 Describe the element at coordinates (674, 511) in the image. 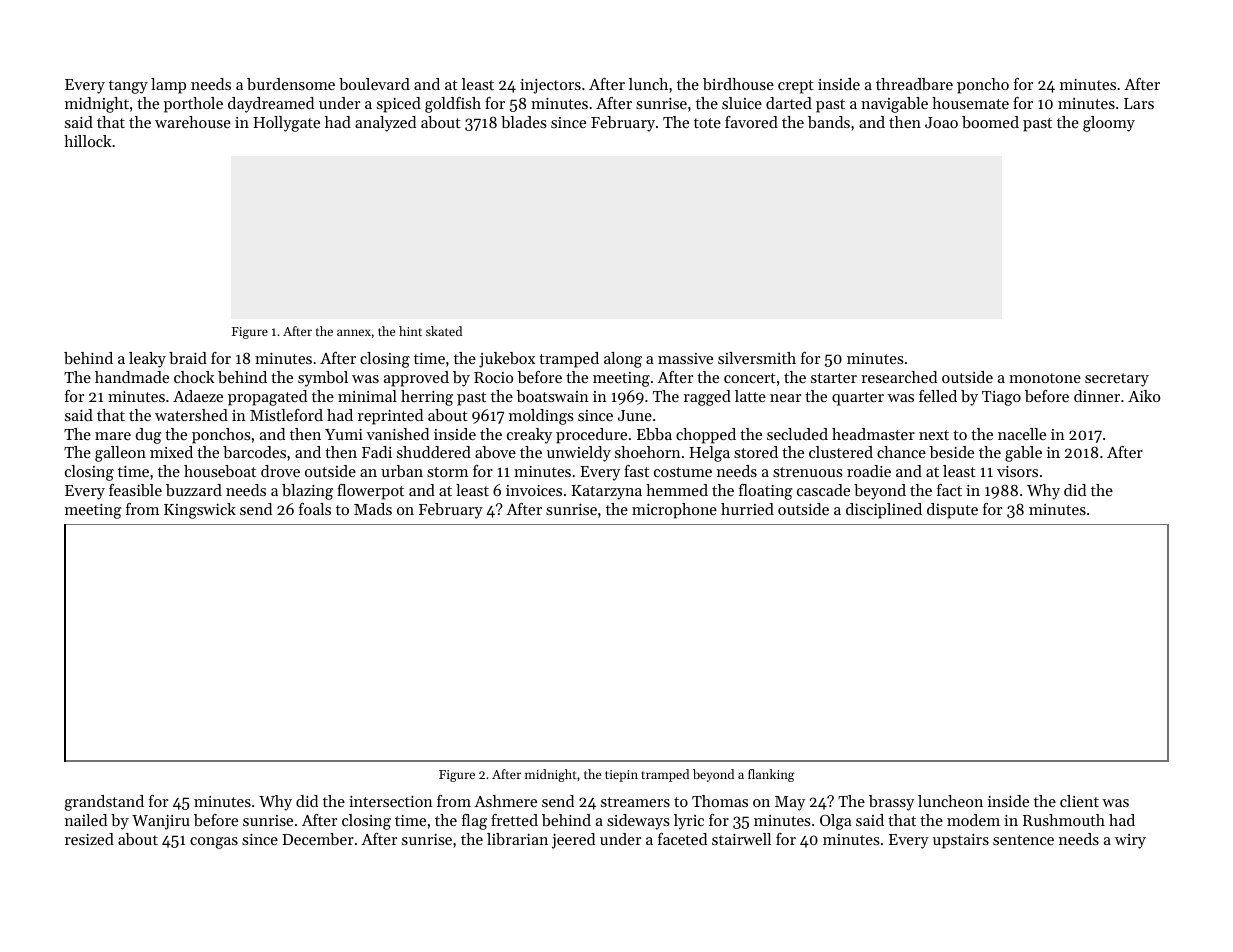

I see `microphone` at that location.
